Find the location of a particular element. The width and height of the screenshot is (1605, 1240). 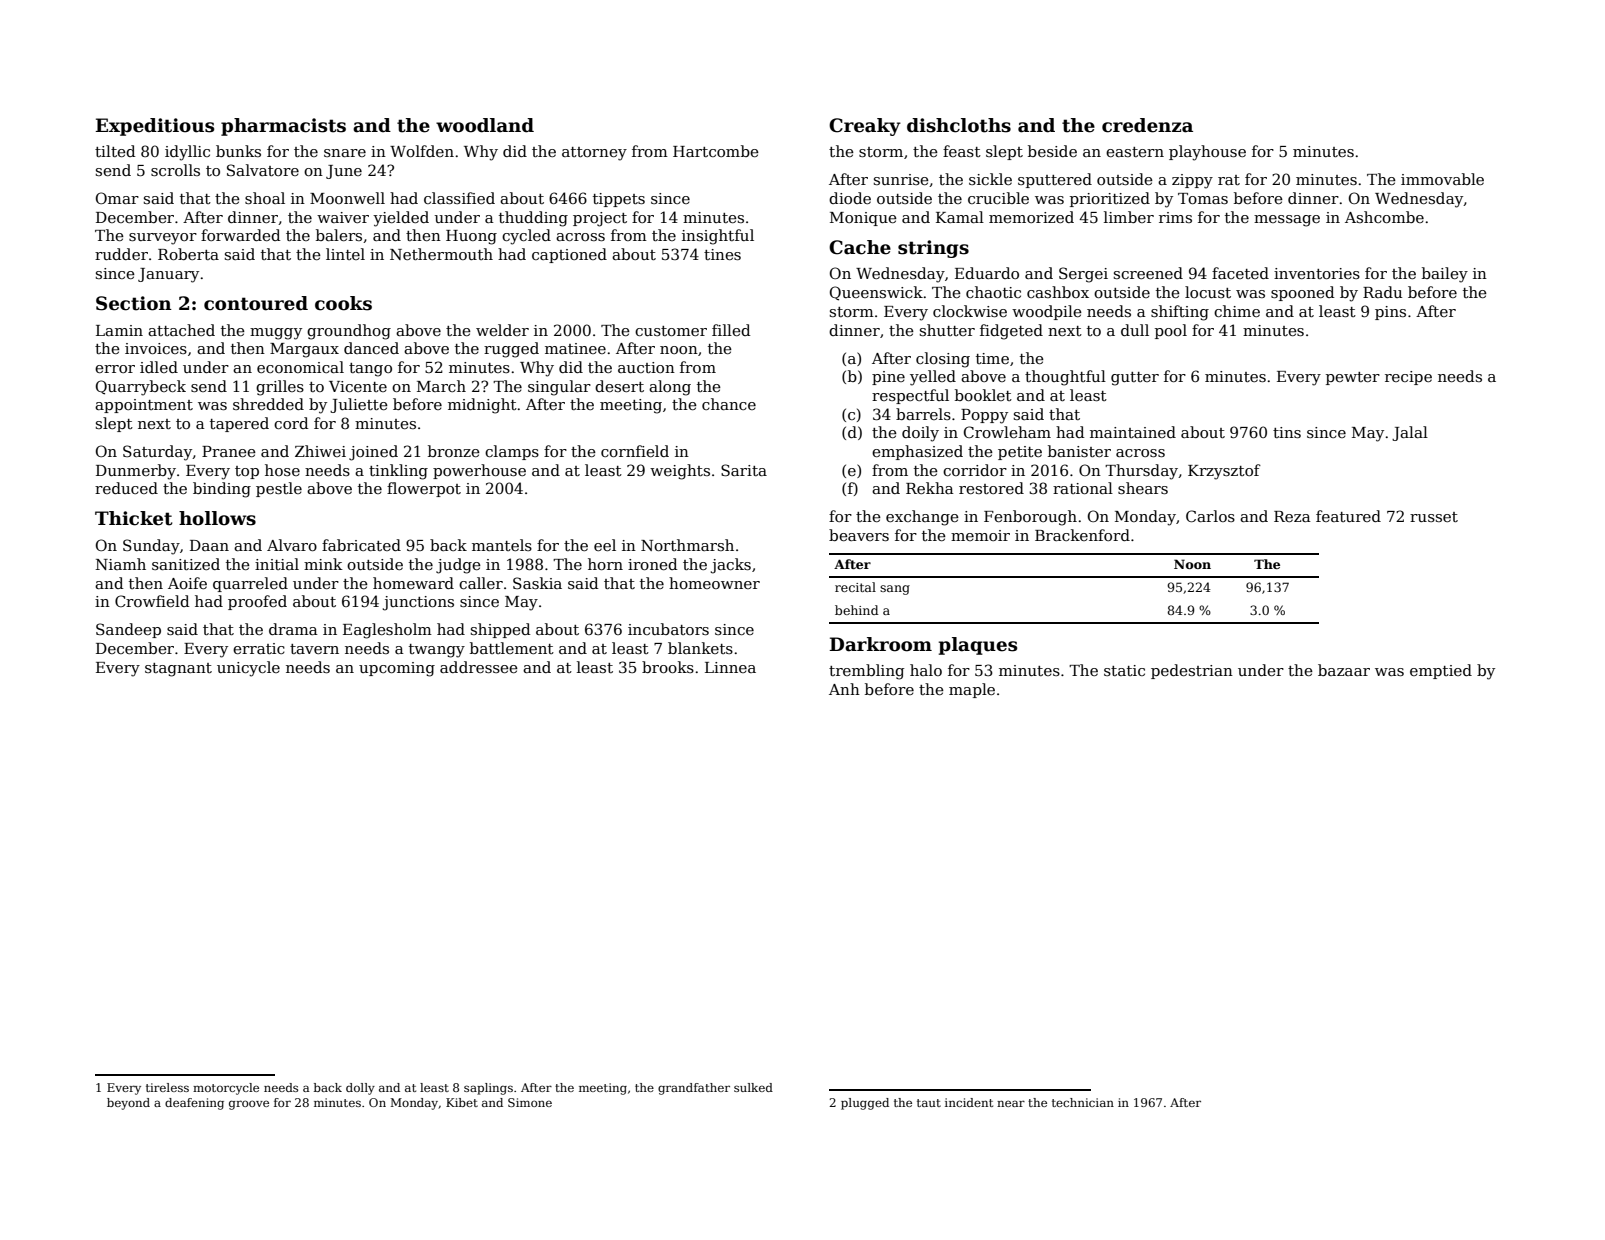

Anh is located at coordinates (844, 689).
